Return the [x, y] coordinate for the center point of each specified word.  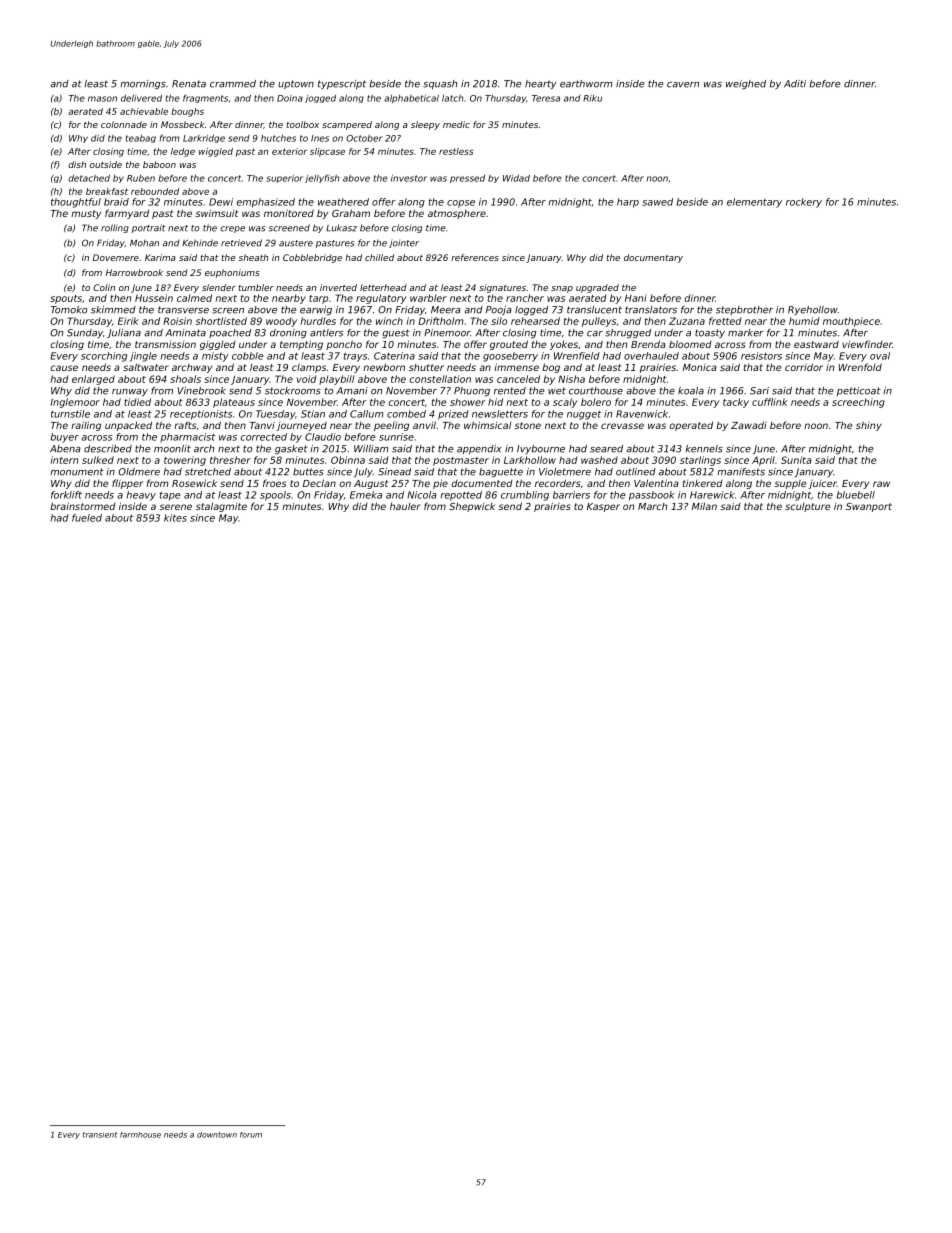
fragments [205, 99]
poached [230, 333]
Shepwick [472, 507]
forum [251, 1135]
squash [440, 84]
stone [527, 425]
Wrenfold [860, 367]
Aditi [795, 84]
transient [100, 1135]
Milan [704, 506]
